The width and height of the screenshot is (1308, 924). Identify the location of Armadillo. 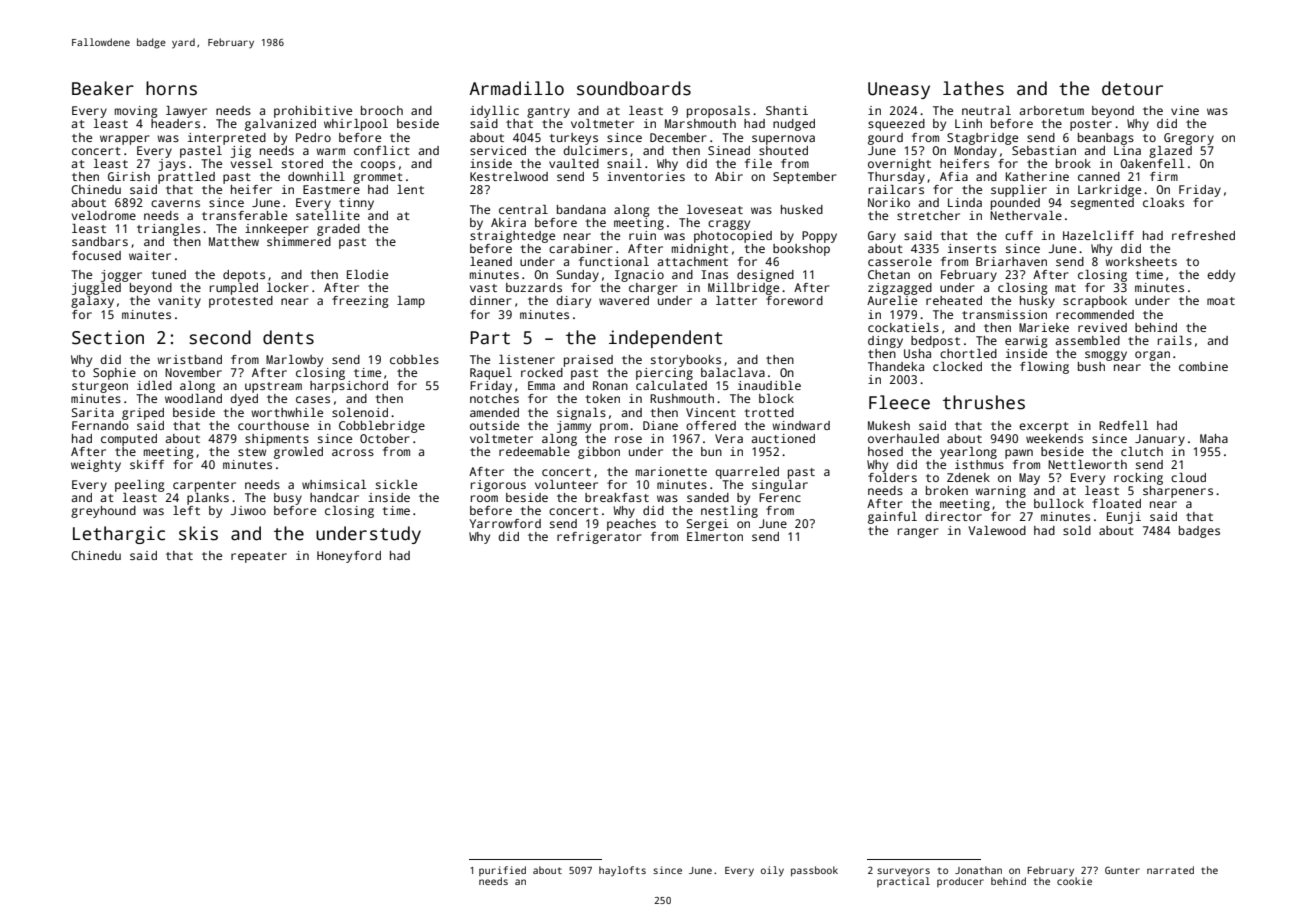
(516, 88).
